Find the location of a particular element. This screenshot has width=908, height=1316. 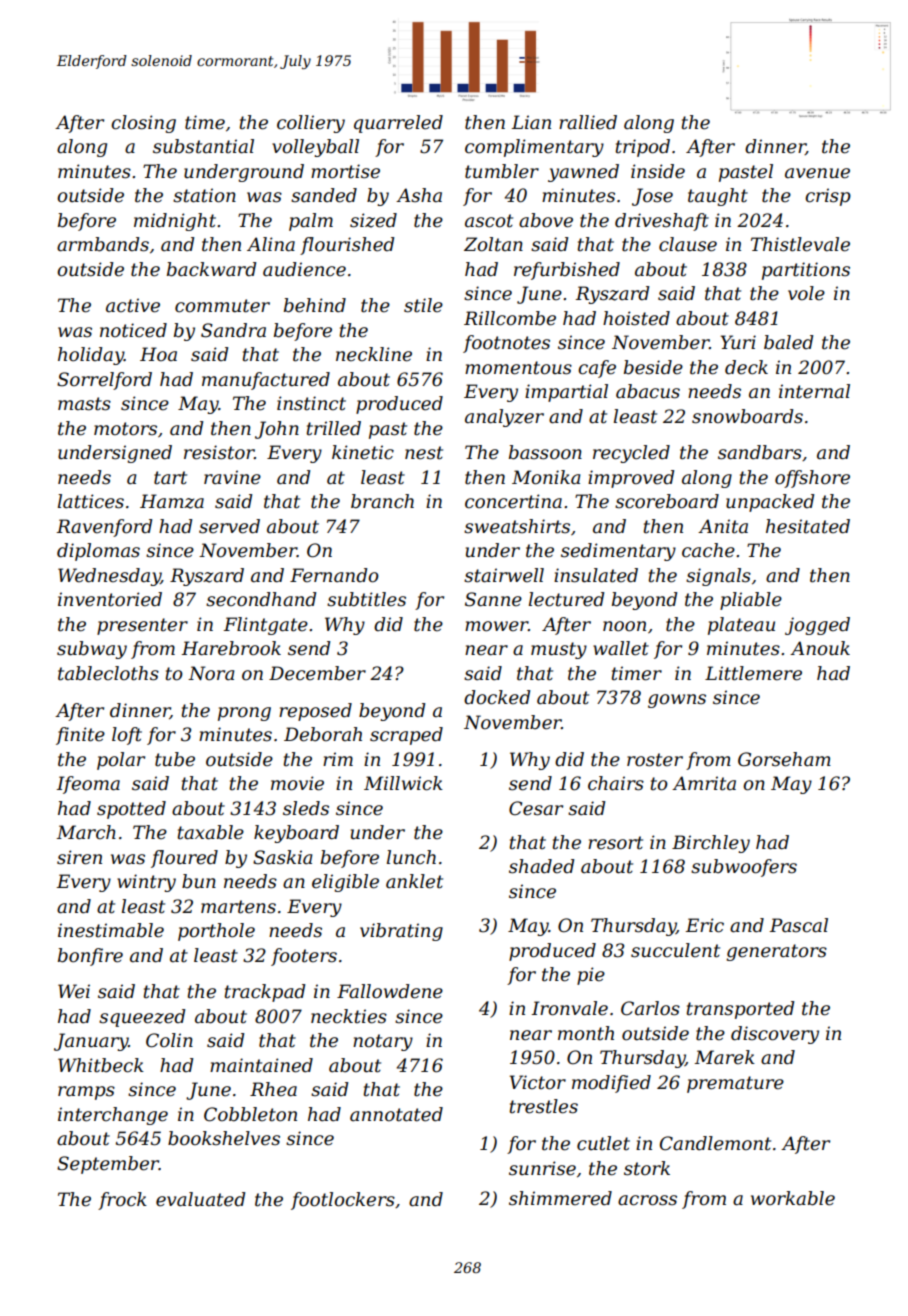

instinct is located at coordinates (311, 403).
